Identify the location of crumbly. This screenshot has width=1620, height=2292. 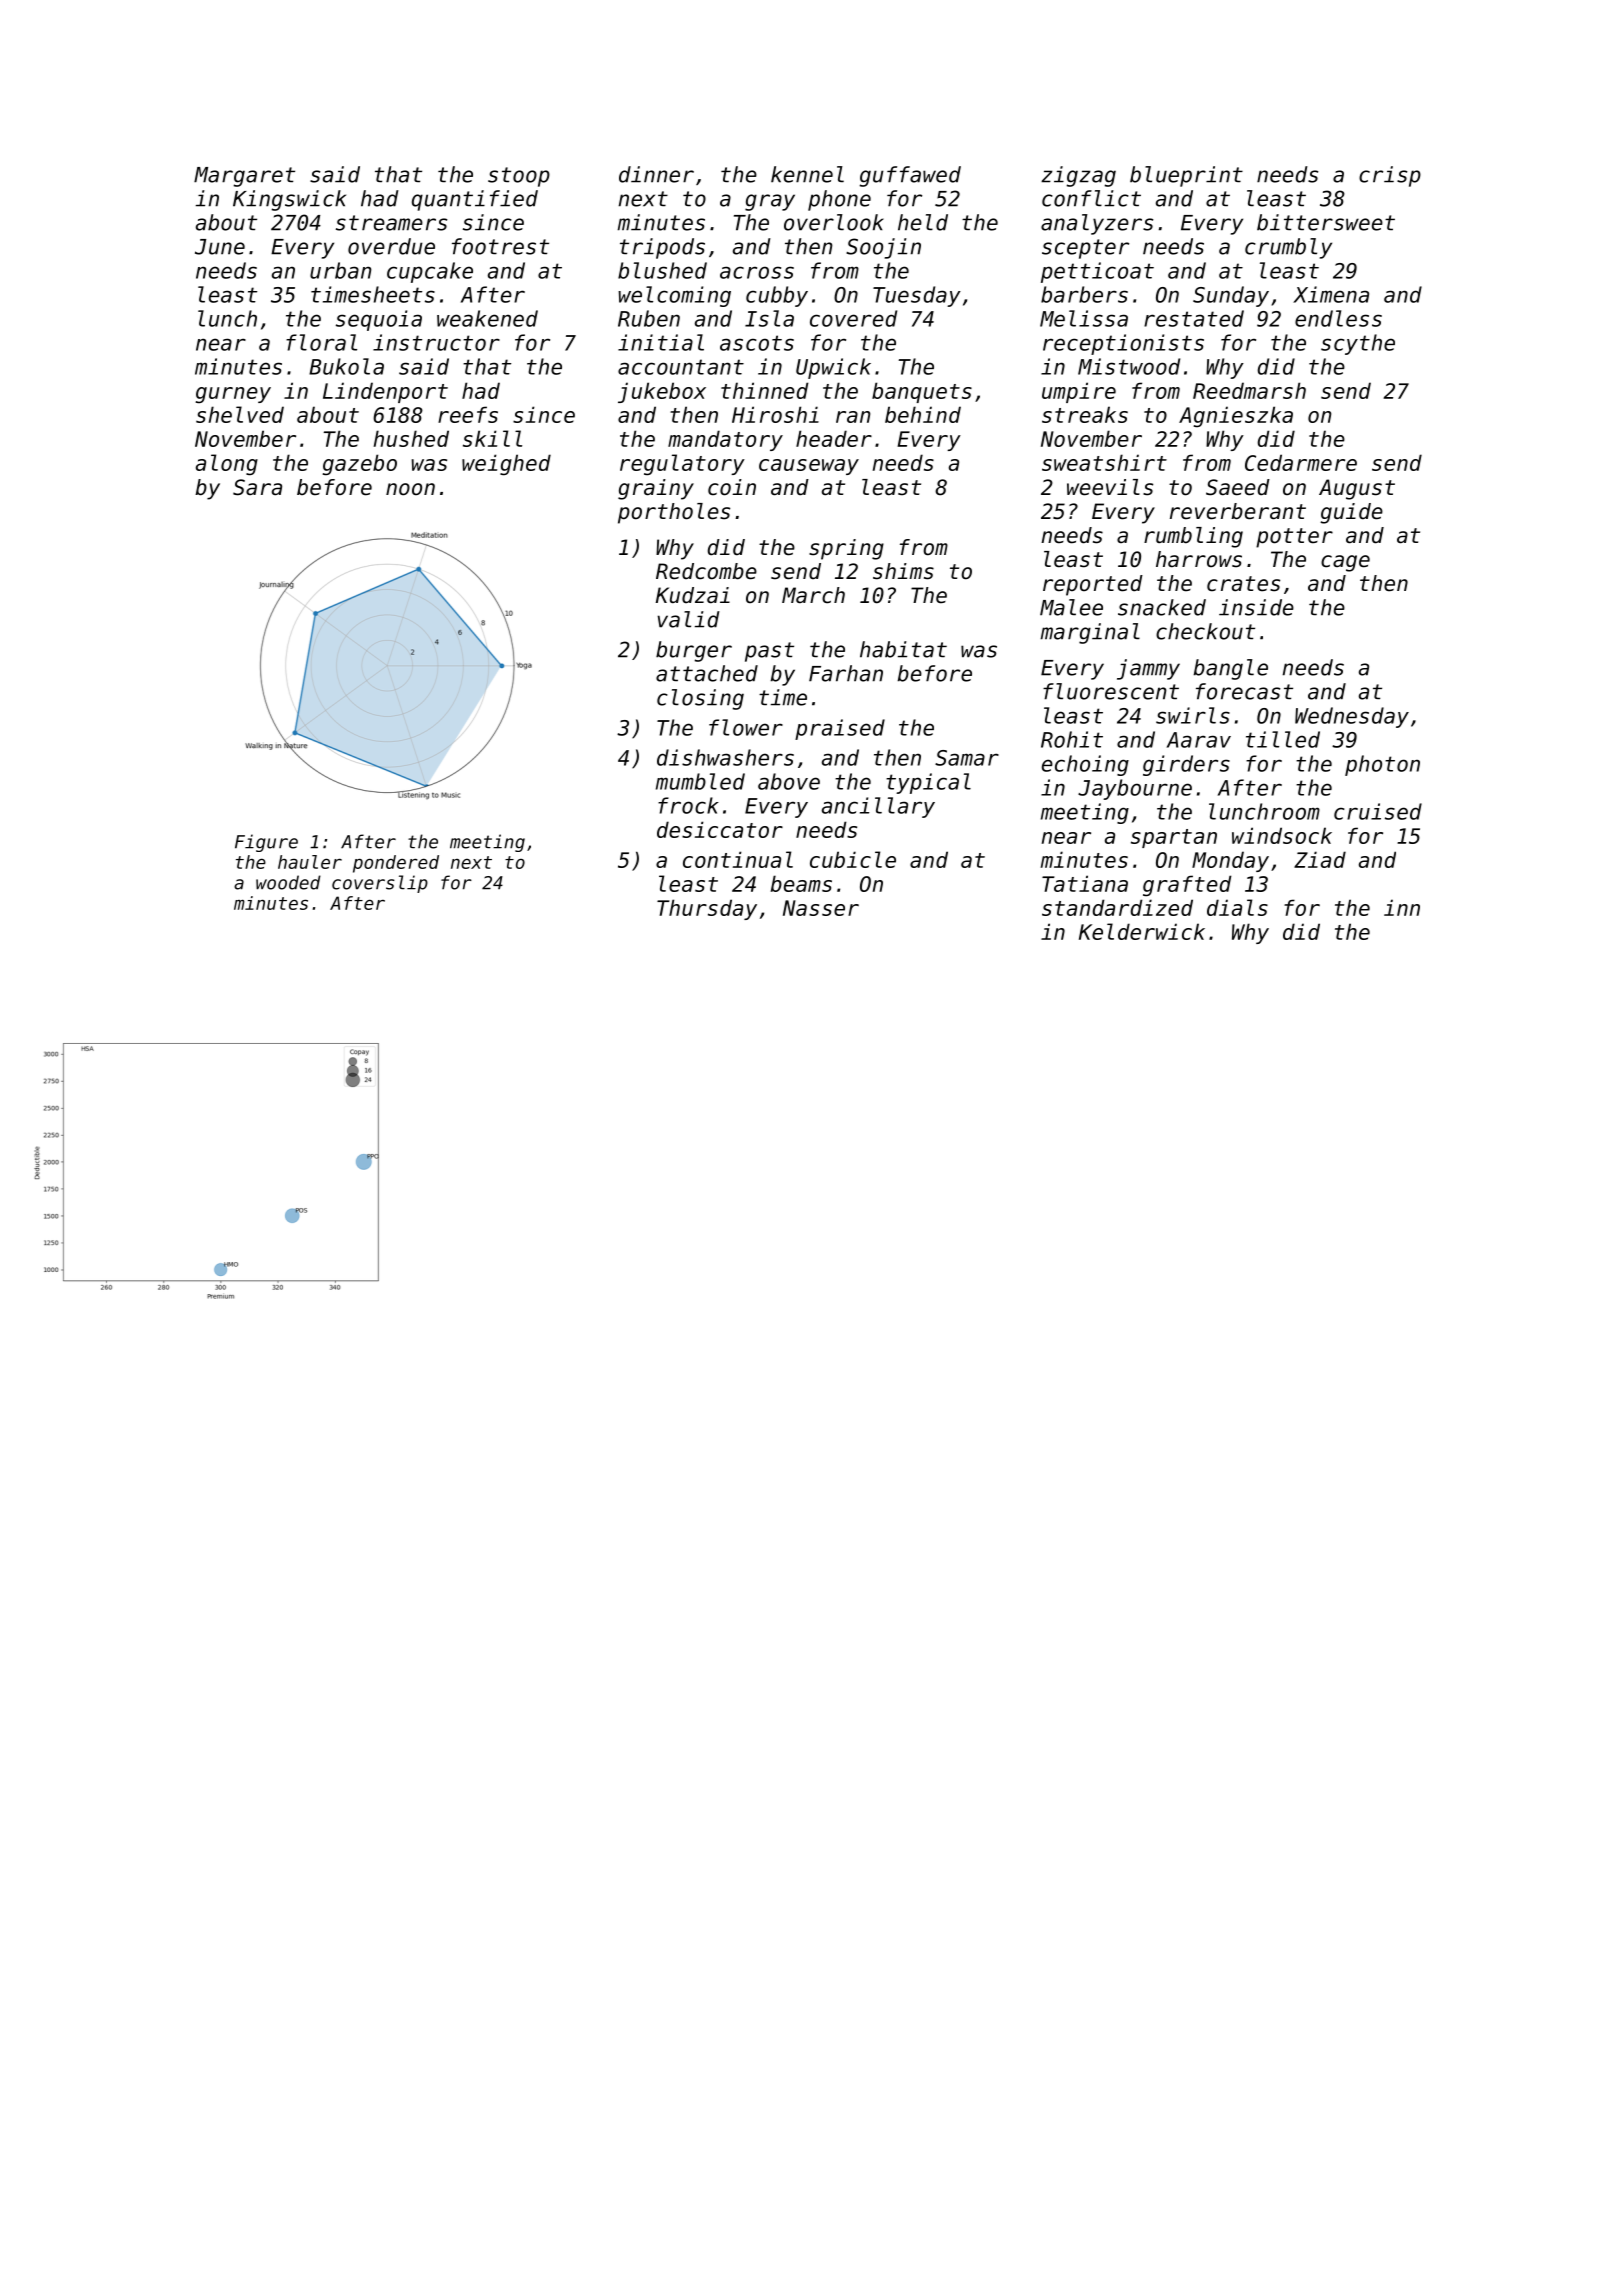
(1288, 248).
